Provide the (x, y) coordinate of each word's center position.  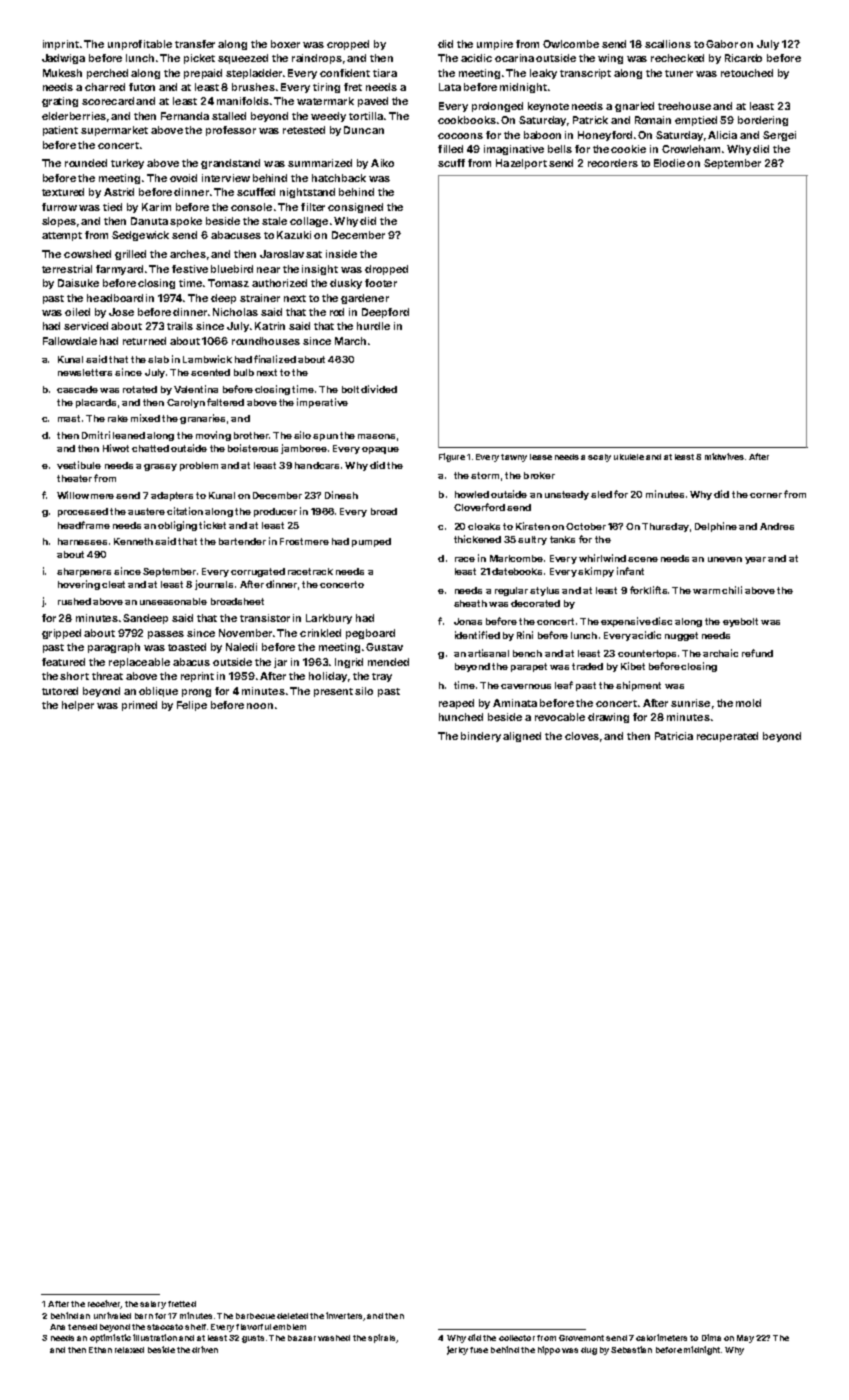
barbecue (255, 1316)
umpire (495, 45)
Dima (711, 1337)
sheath (470, 603)
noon (260, 706)
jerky (457, 1350)
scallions (668, 44)
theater (74, 478)
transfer (195, 44)
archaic (720, 653)
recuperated (727, 737)
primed (139, 706)
